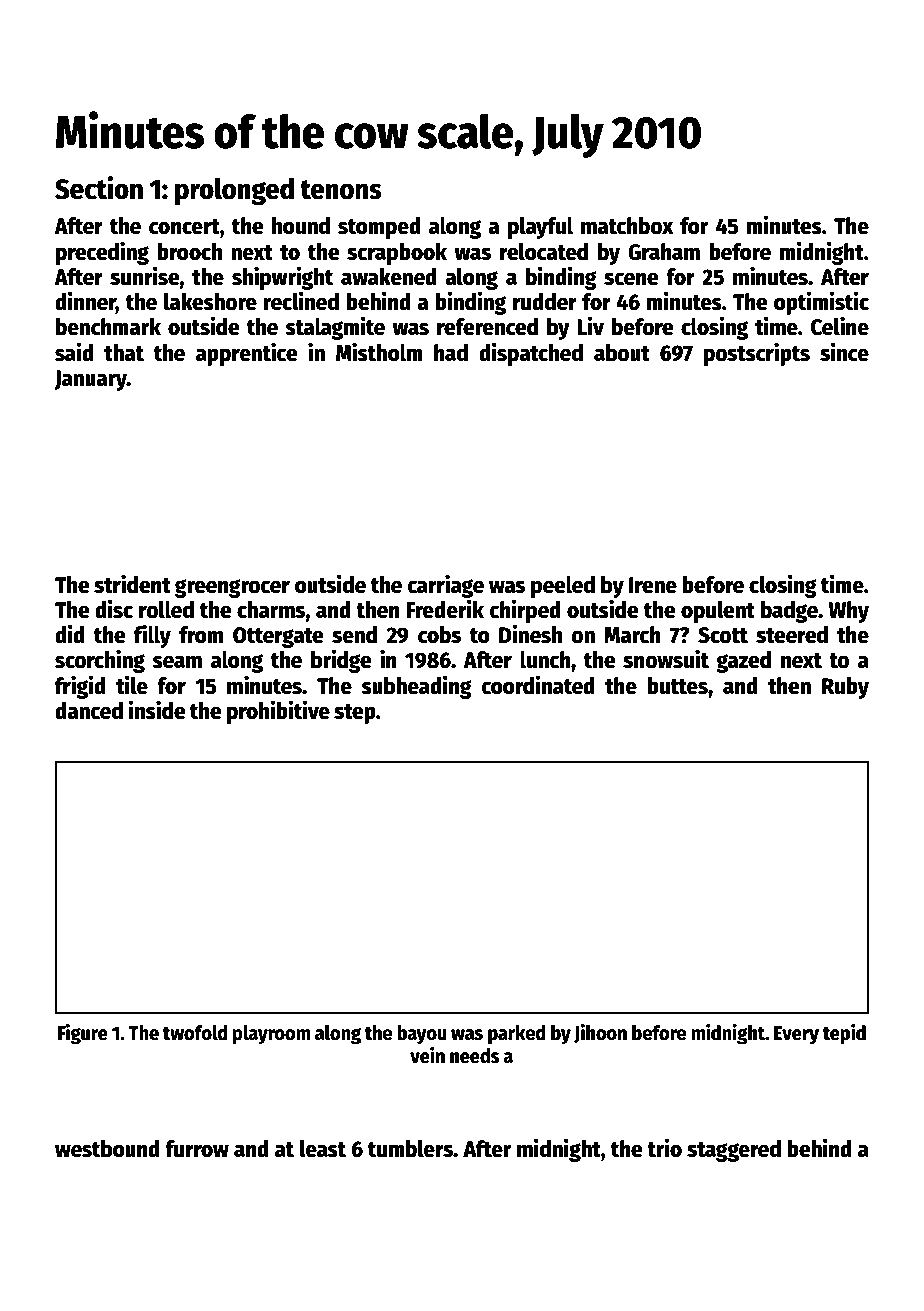 Image resolution: width=924 pixels, height=1311 pixels. What do you see at coordinates (195, 1033) in the screenshot?
I see `twofold` at bounding box center [195, 1033].
